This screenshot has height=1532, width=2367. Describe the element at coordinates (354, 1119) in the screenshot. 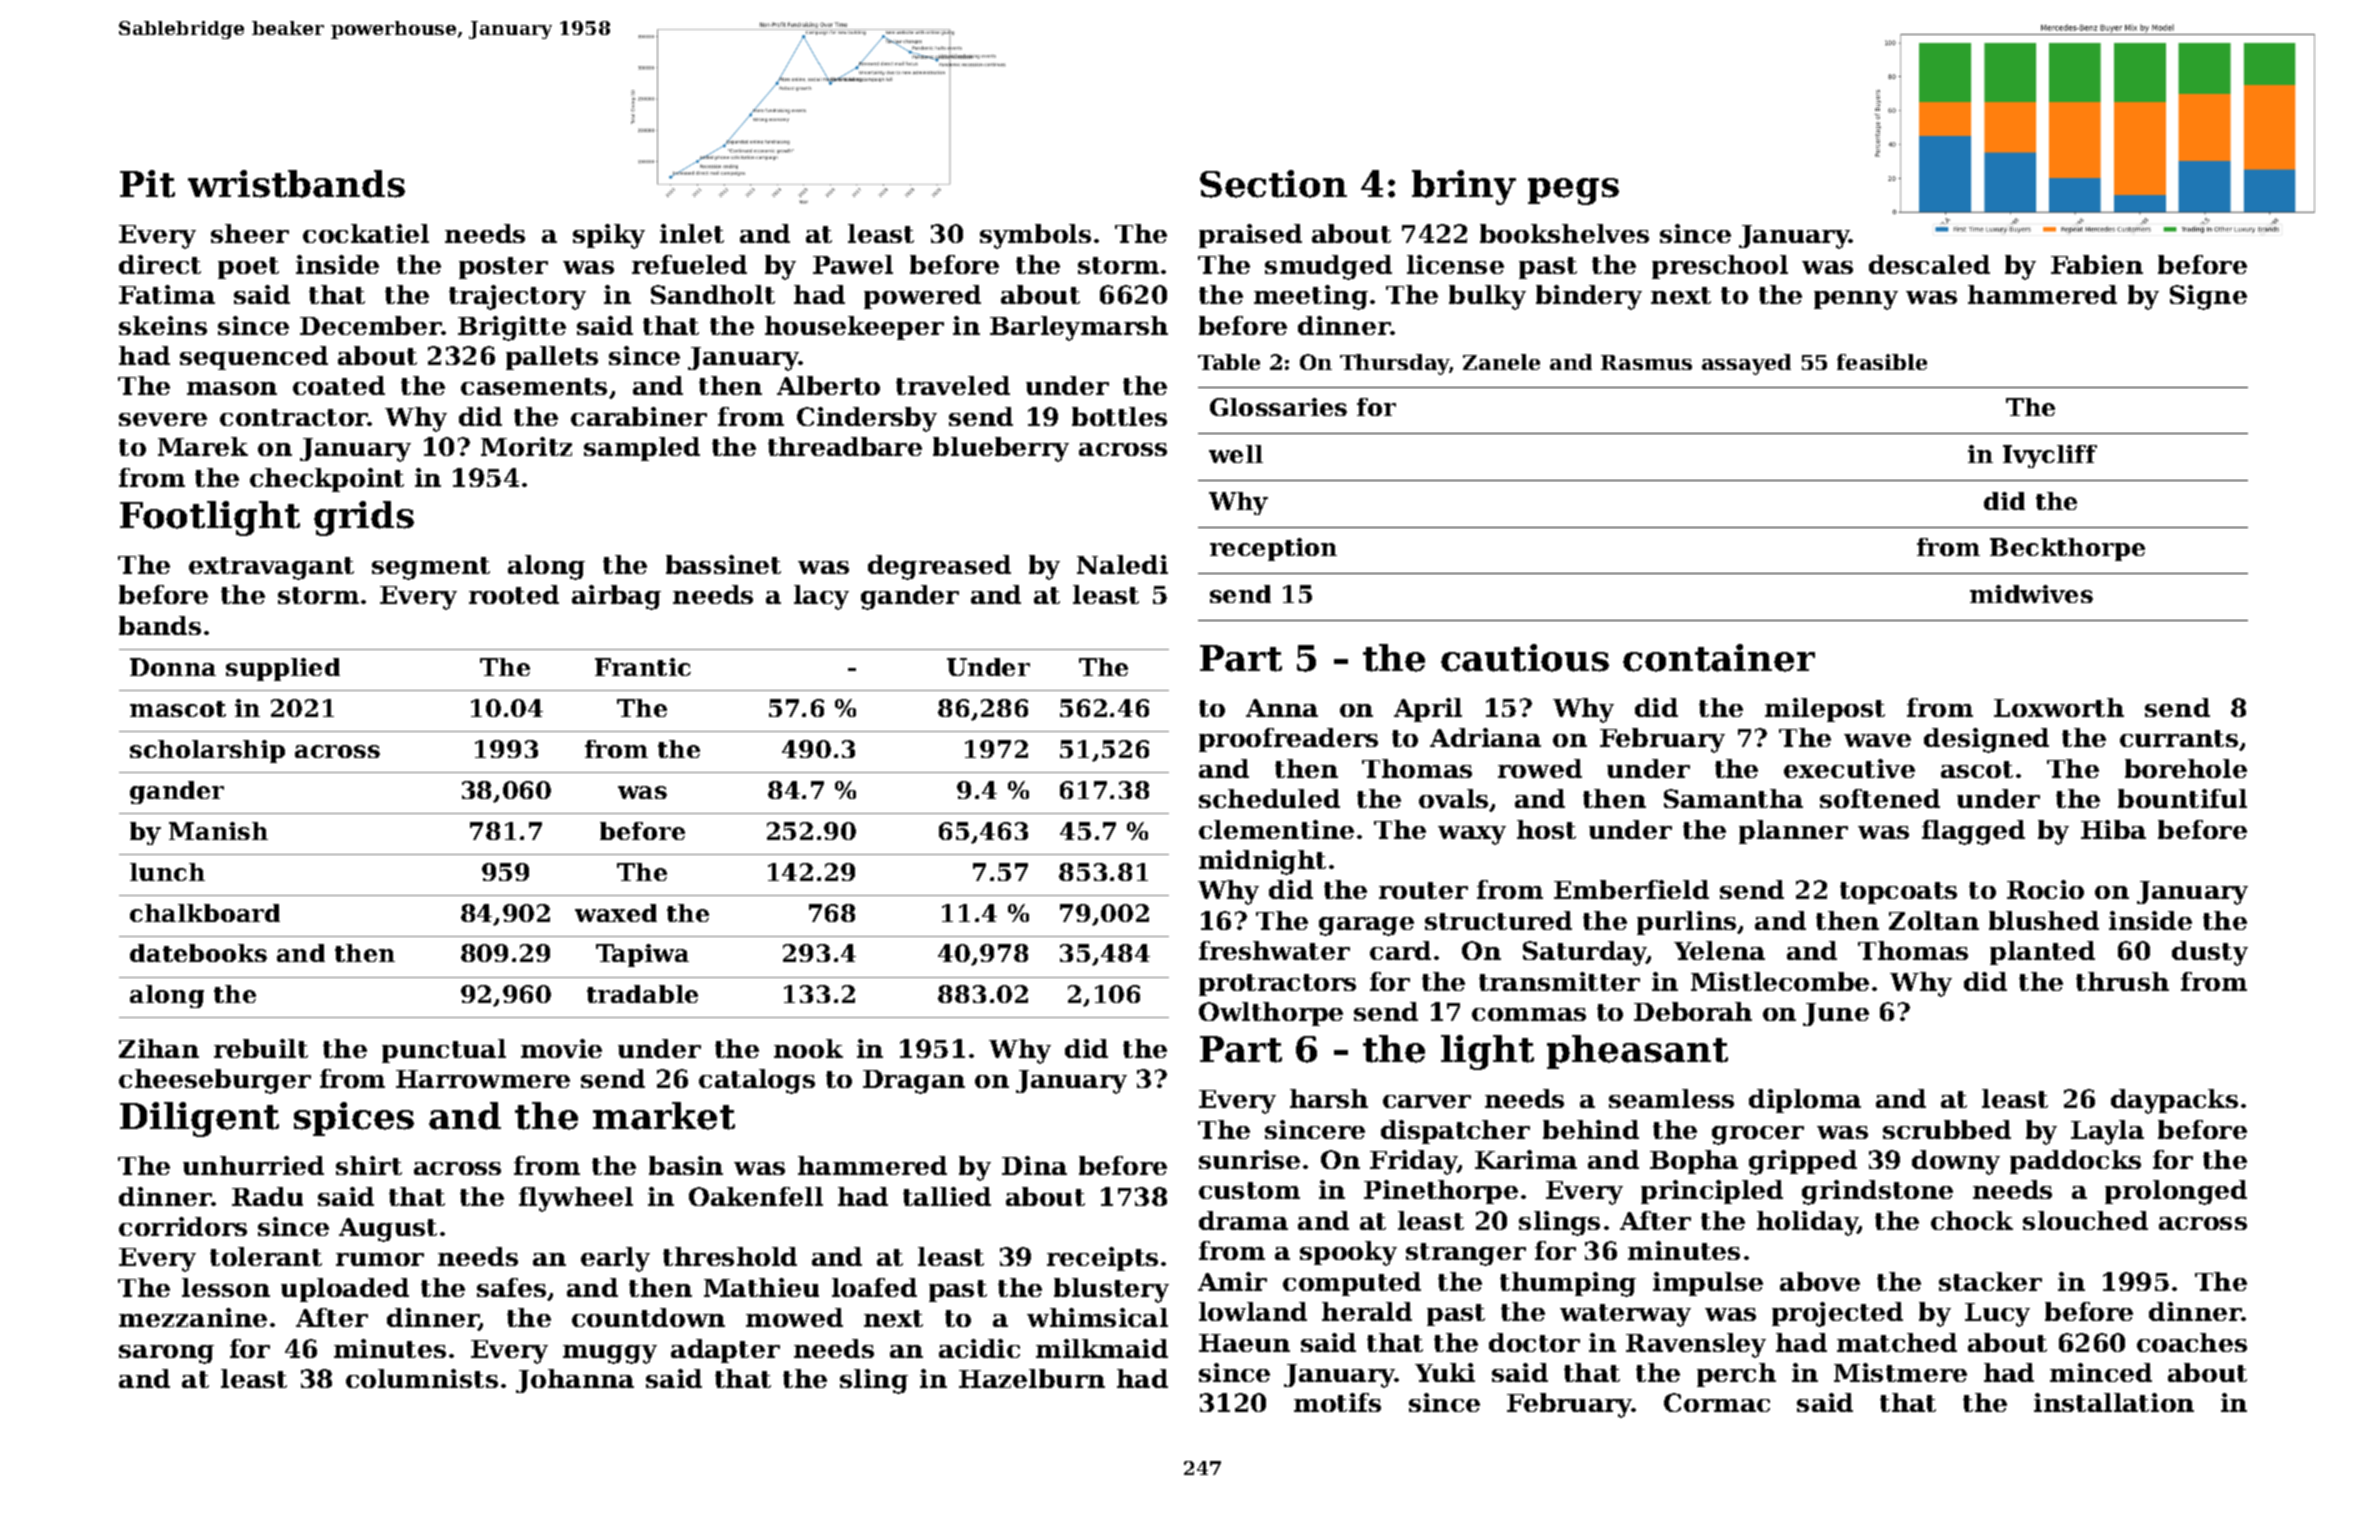

I see `spices` at that location.
